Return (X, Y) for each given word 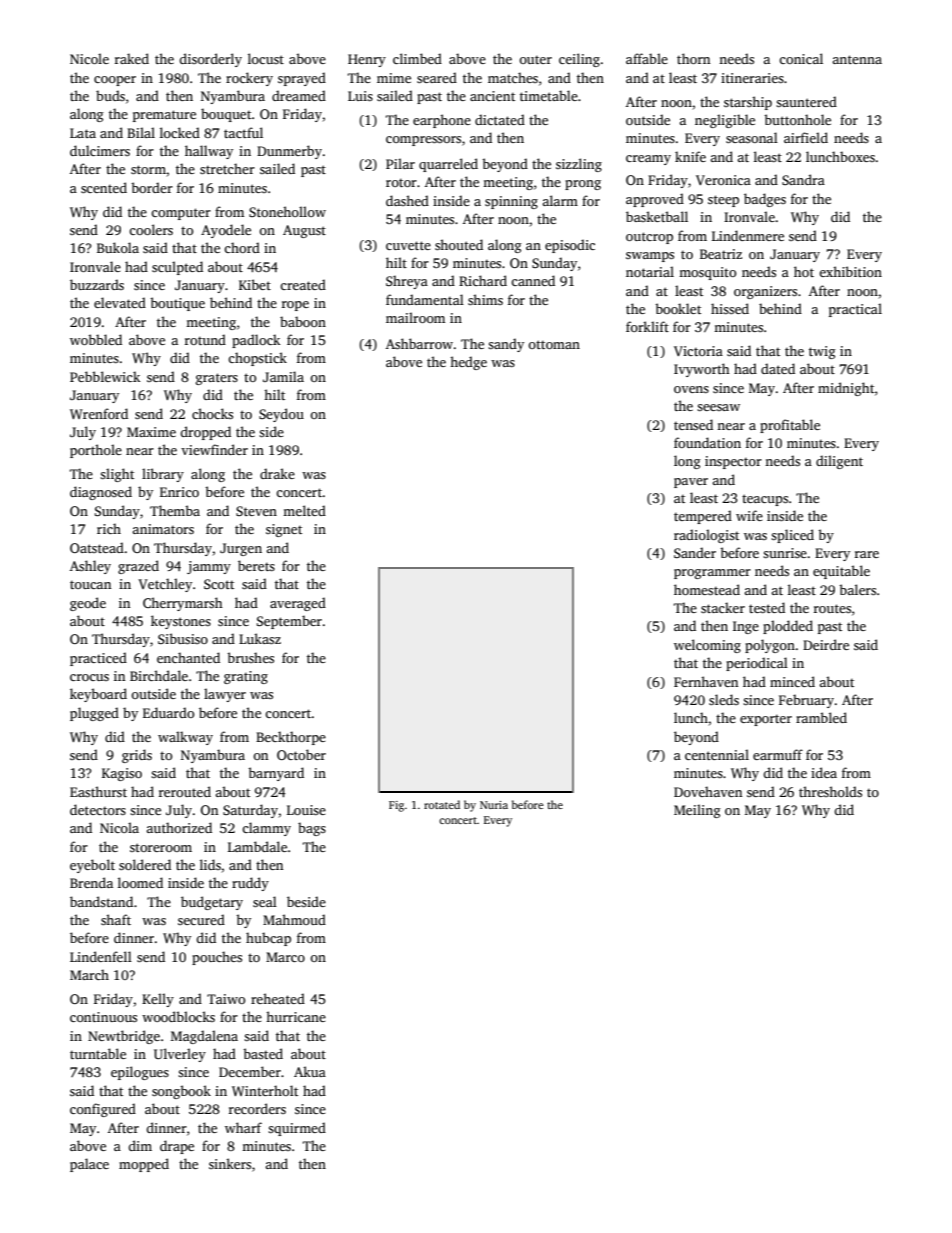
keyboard (98, 695)
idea (824, 772)
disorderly (211, 60)
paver (691, 483)
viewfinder (214, 449)
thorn (693, 58)
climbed (417, 58)
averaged (298, 604)
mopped (144, 1165)
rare (867, 554)
